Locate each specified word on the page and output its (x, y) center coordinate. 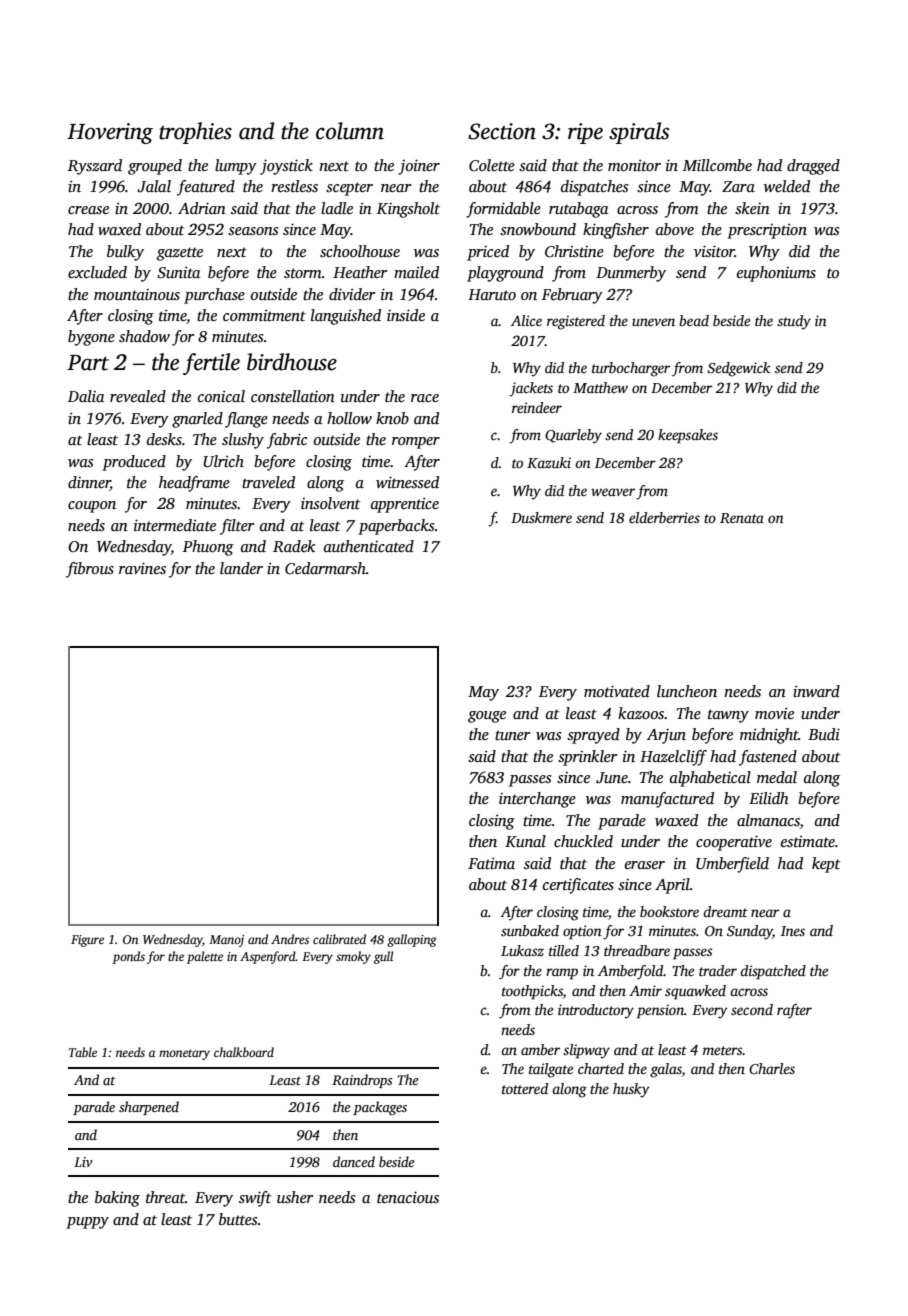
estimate (808, 842)
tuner (512, 735)
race (425, 398)
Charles (772, 1068)
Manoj (226, 941)
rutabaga (578, 210)
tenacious (408, 1197)
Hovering (110, 133)
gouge (487, 717)
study (794, 322)
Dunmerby (631, 274)
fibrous (90, 570)
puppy (87, 1223)
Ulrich (223, 461)
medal (777, 777)
